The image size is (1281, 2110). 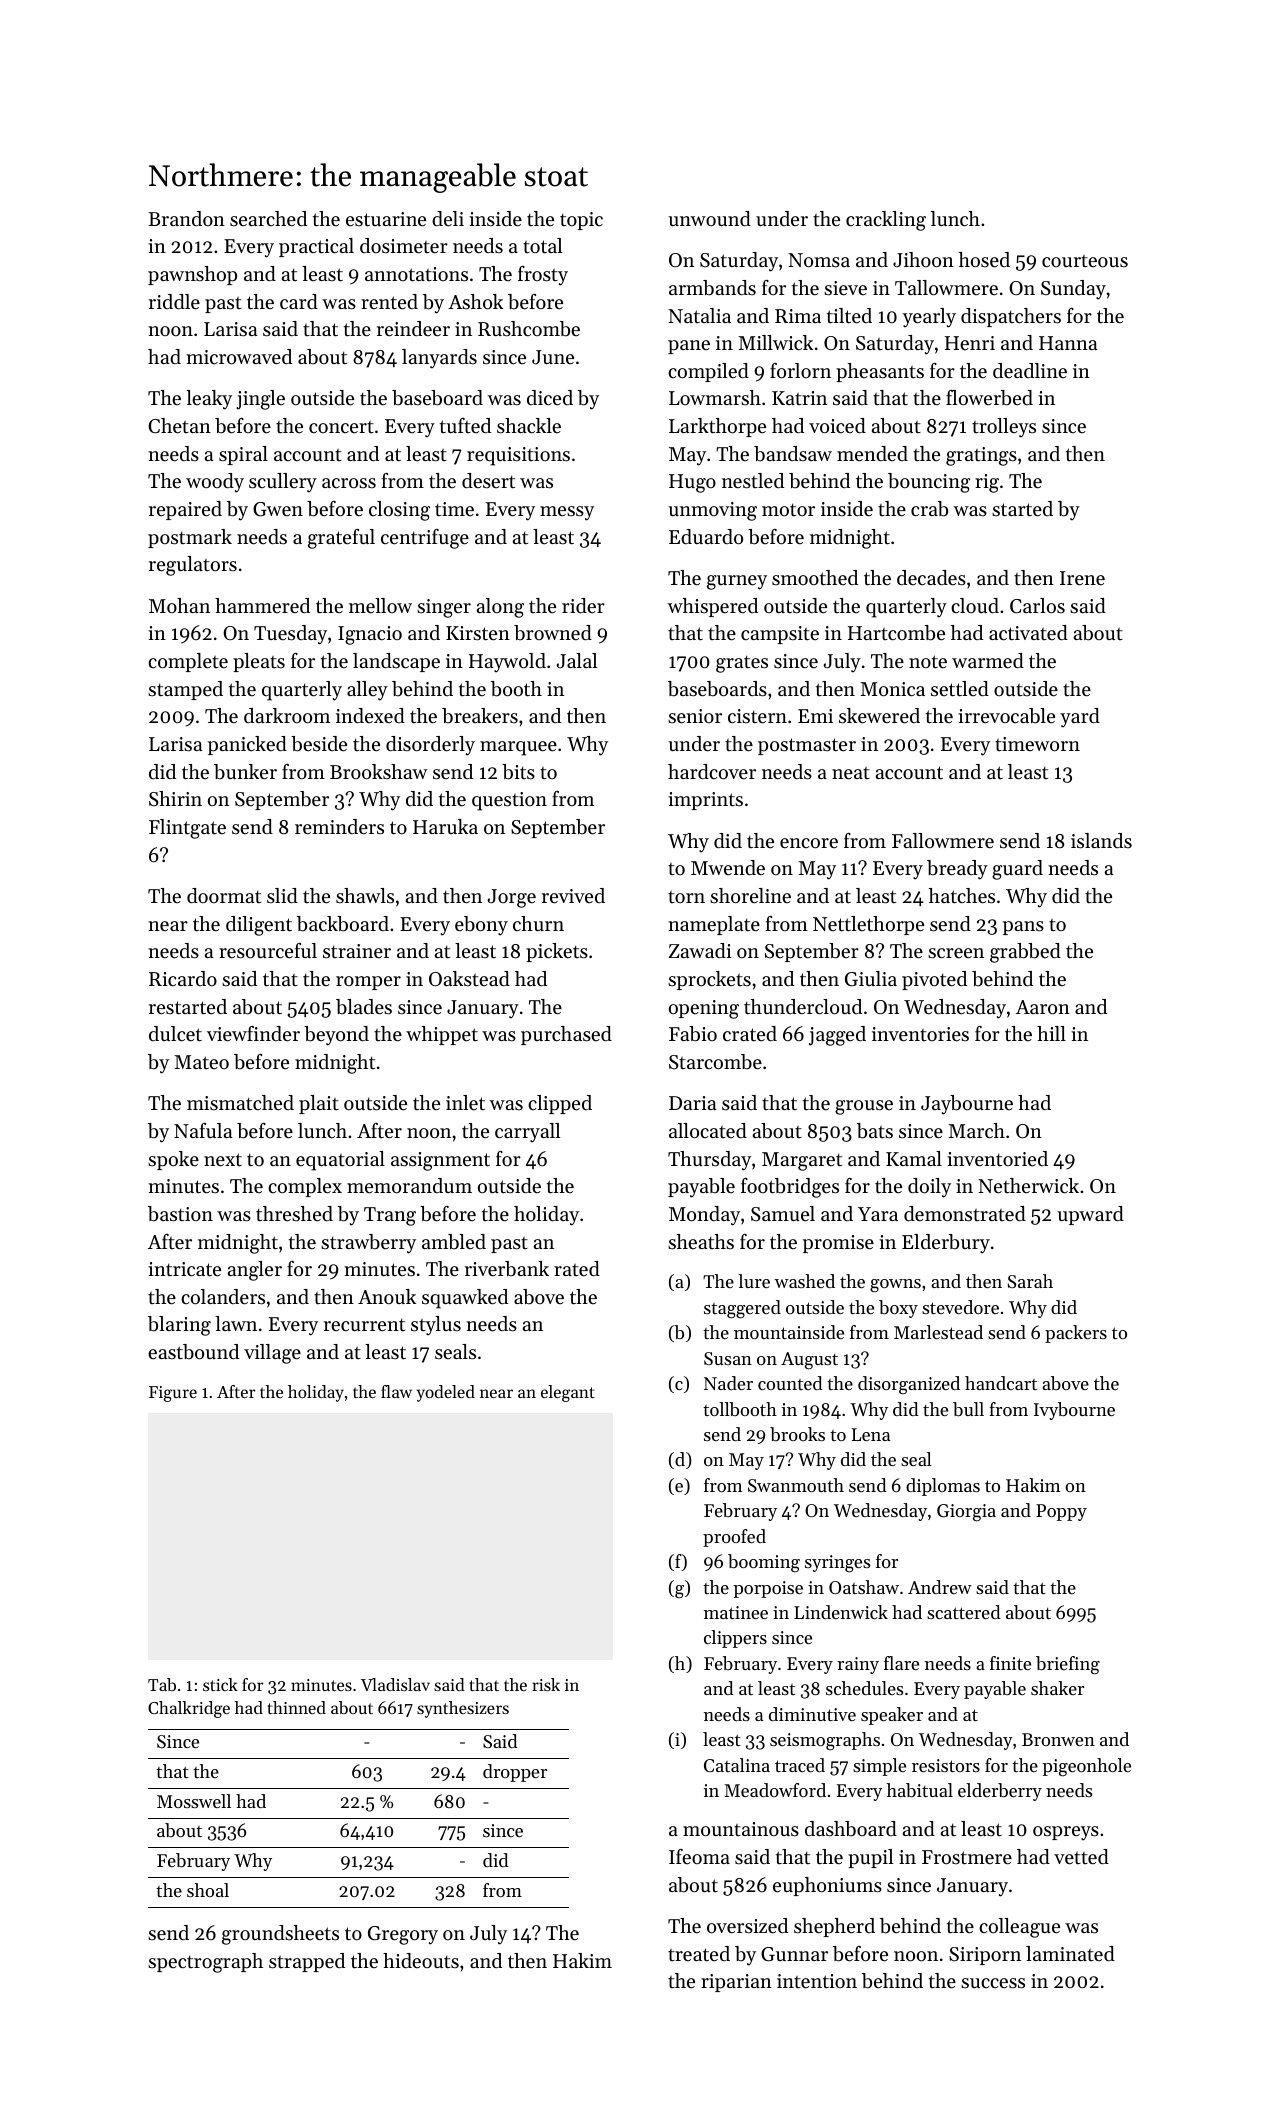 What do you see at coordinates (699, 1954) in the document?
I see `treated` at bounding box center [699, 1954].
